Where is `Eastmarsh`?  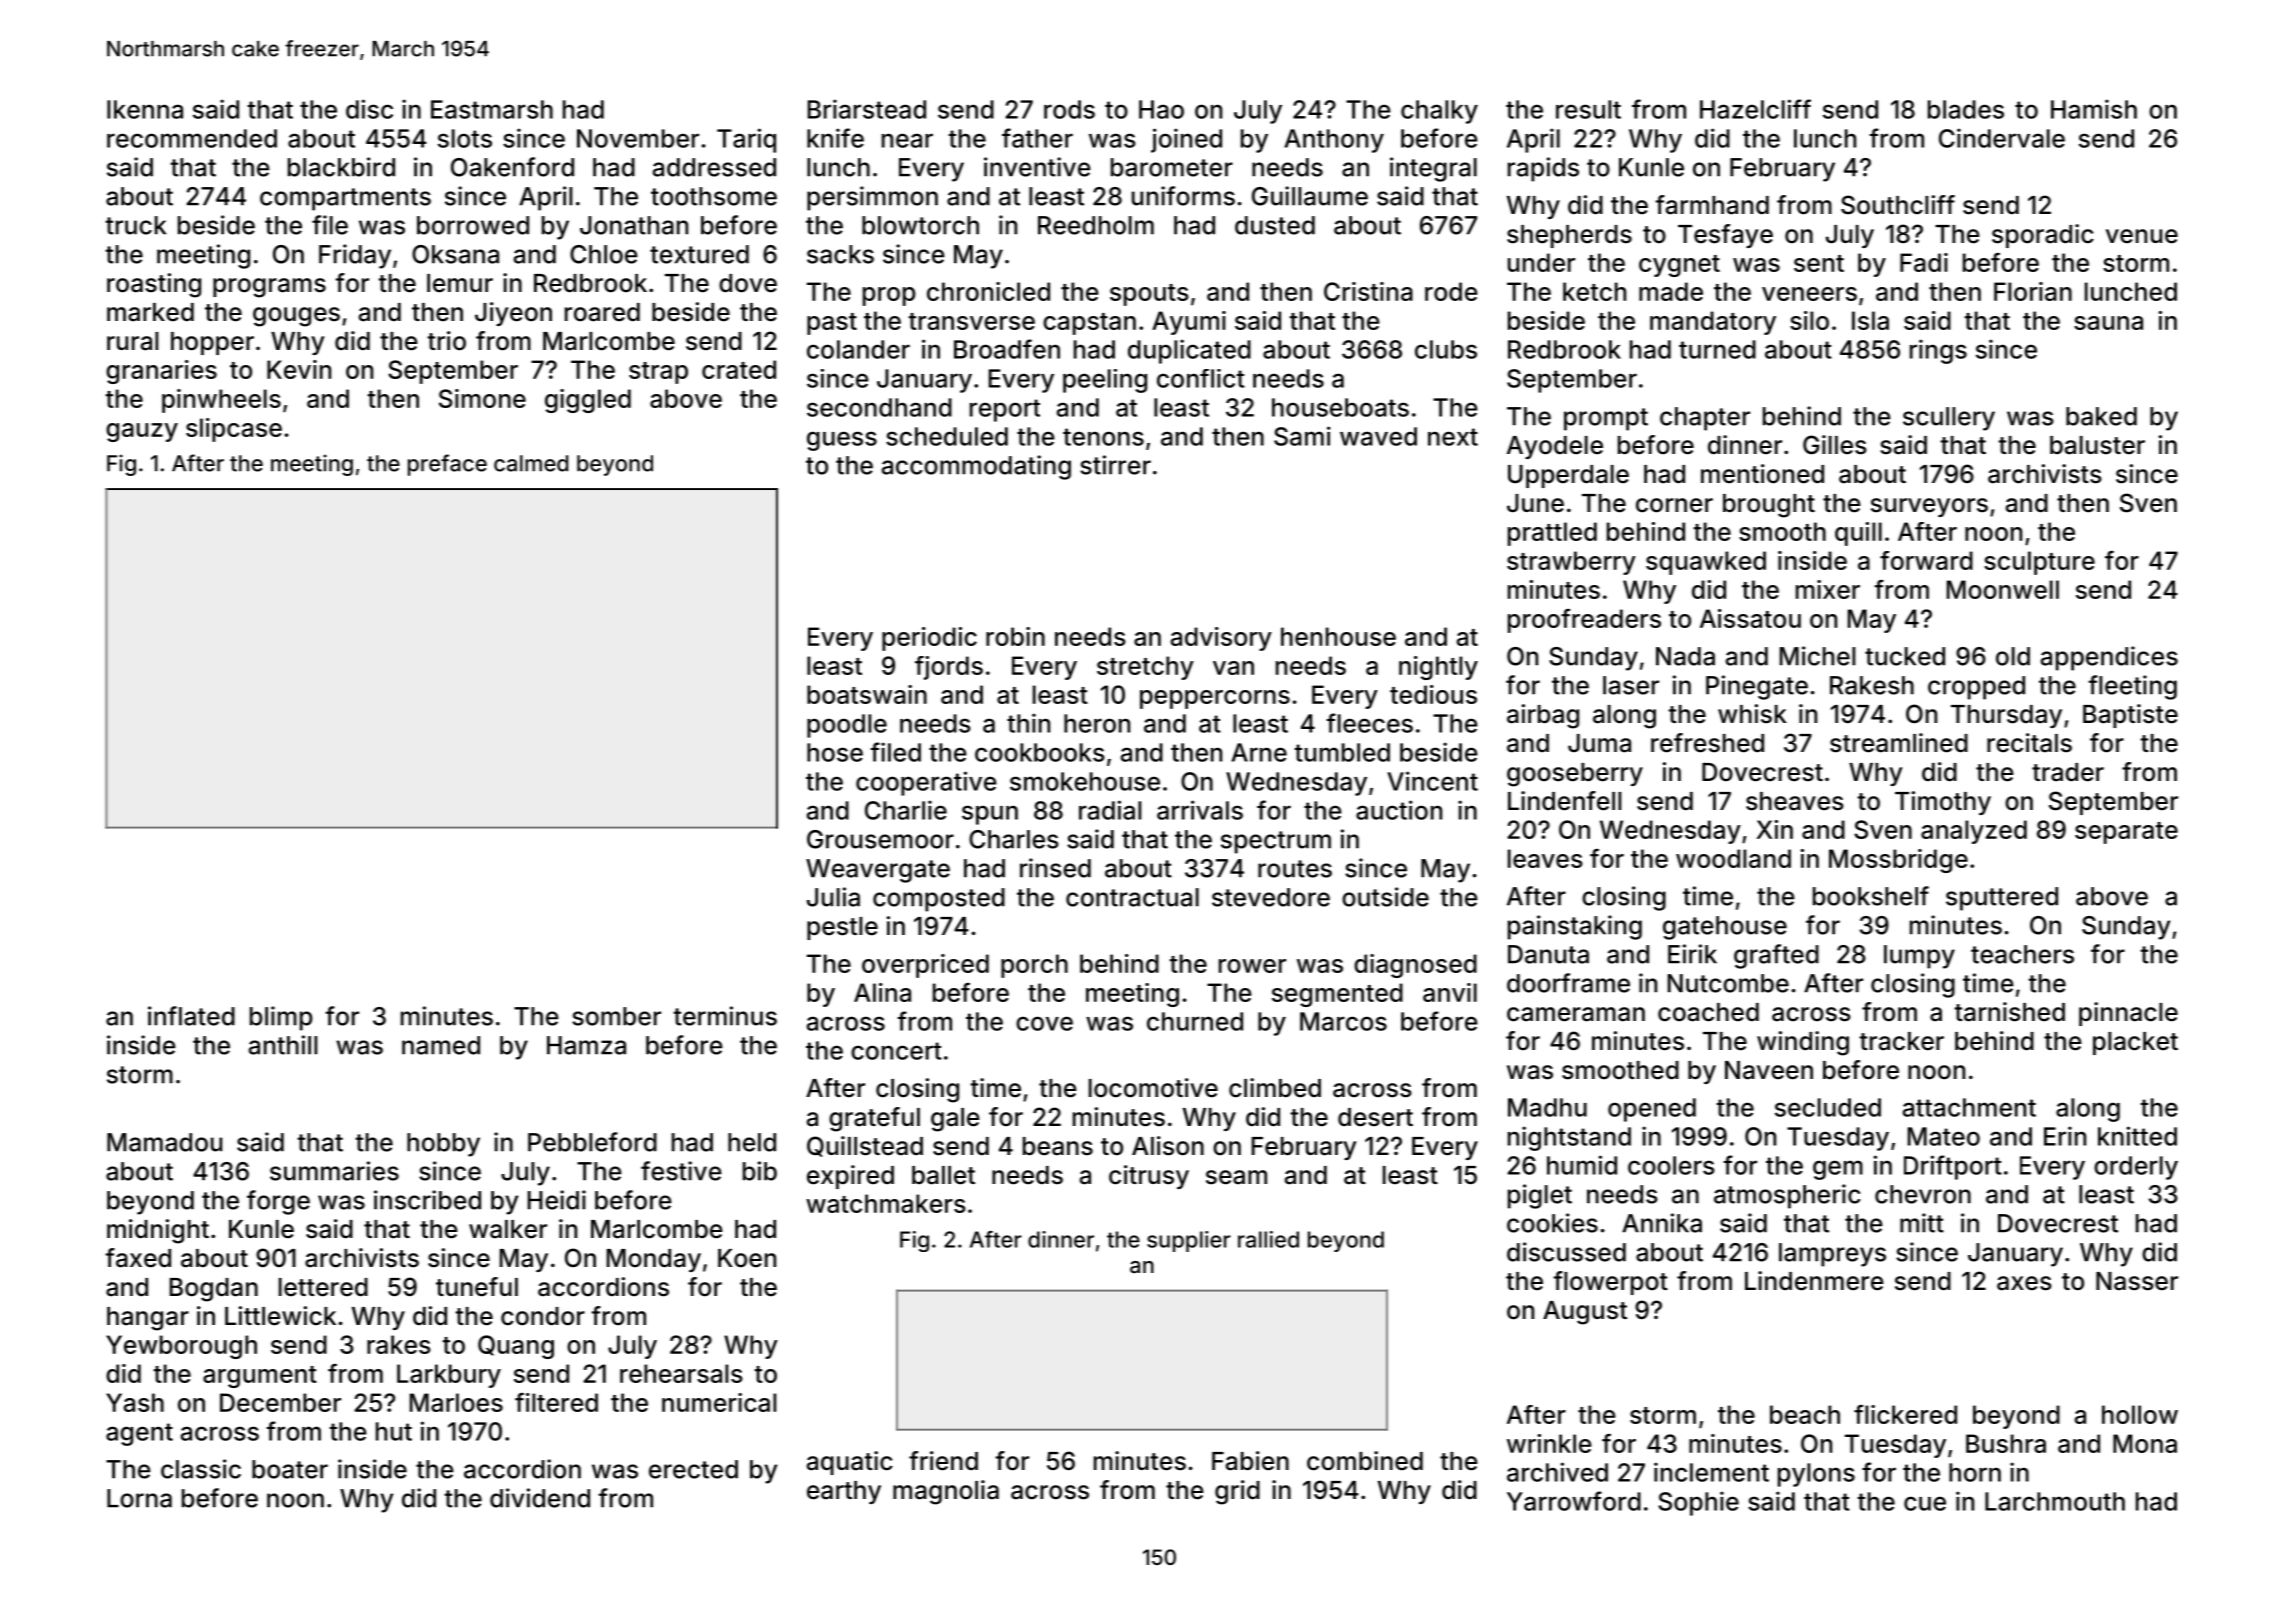 Eastmarsh is located at coordinates (492, 109).
